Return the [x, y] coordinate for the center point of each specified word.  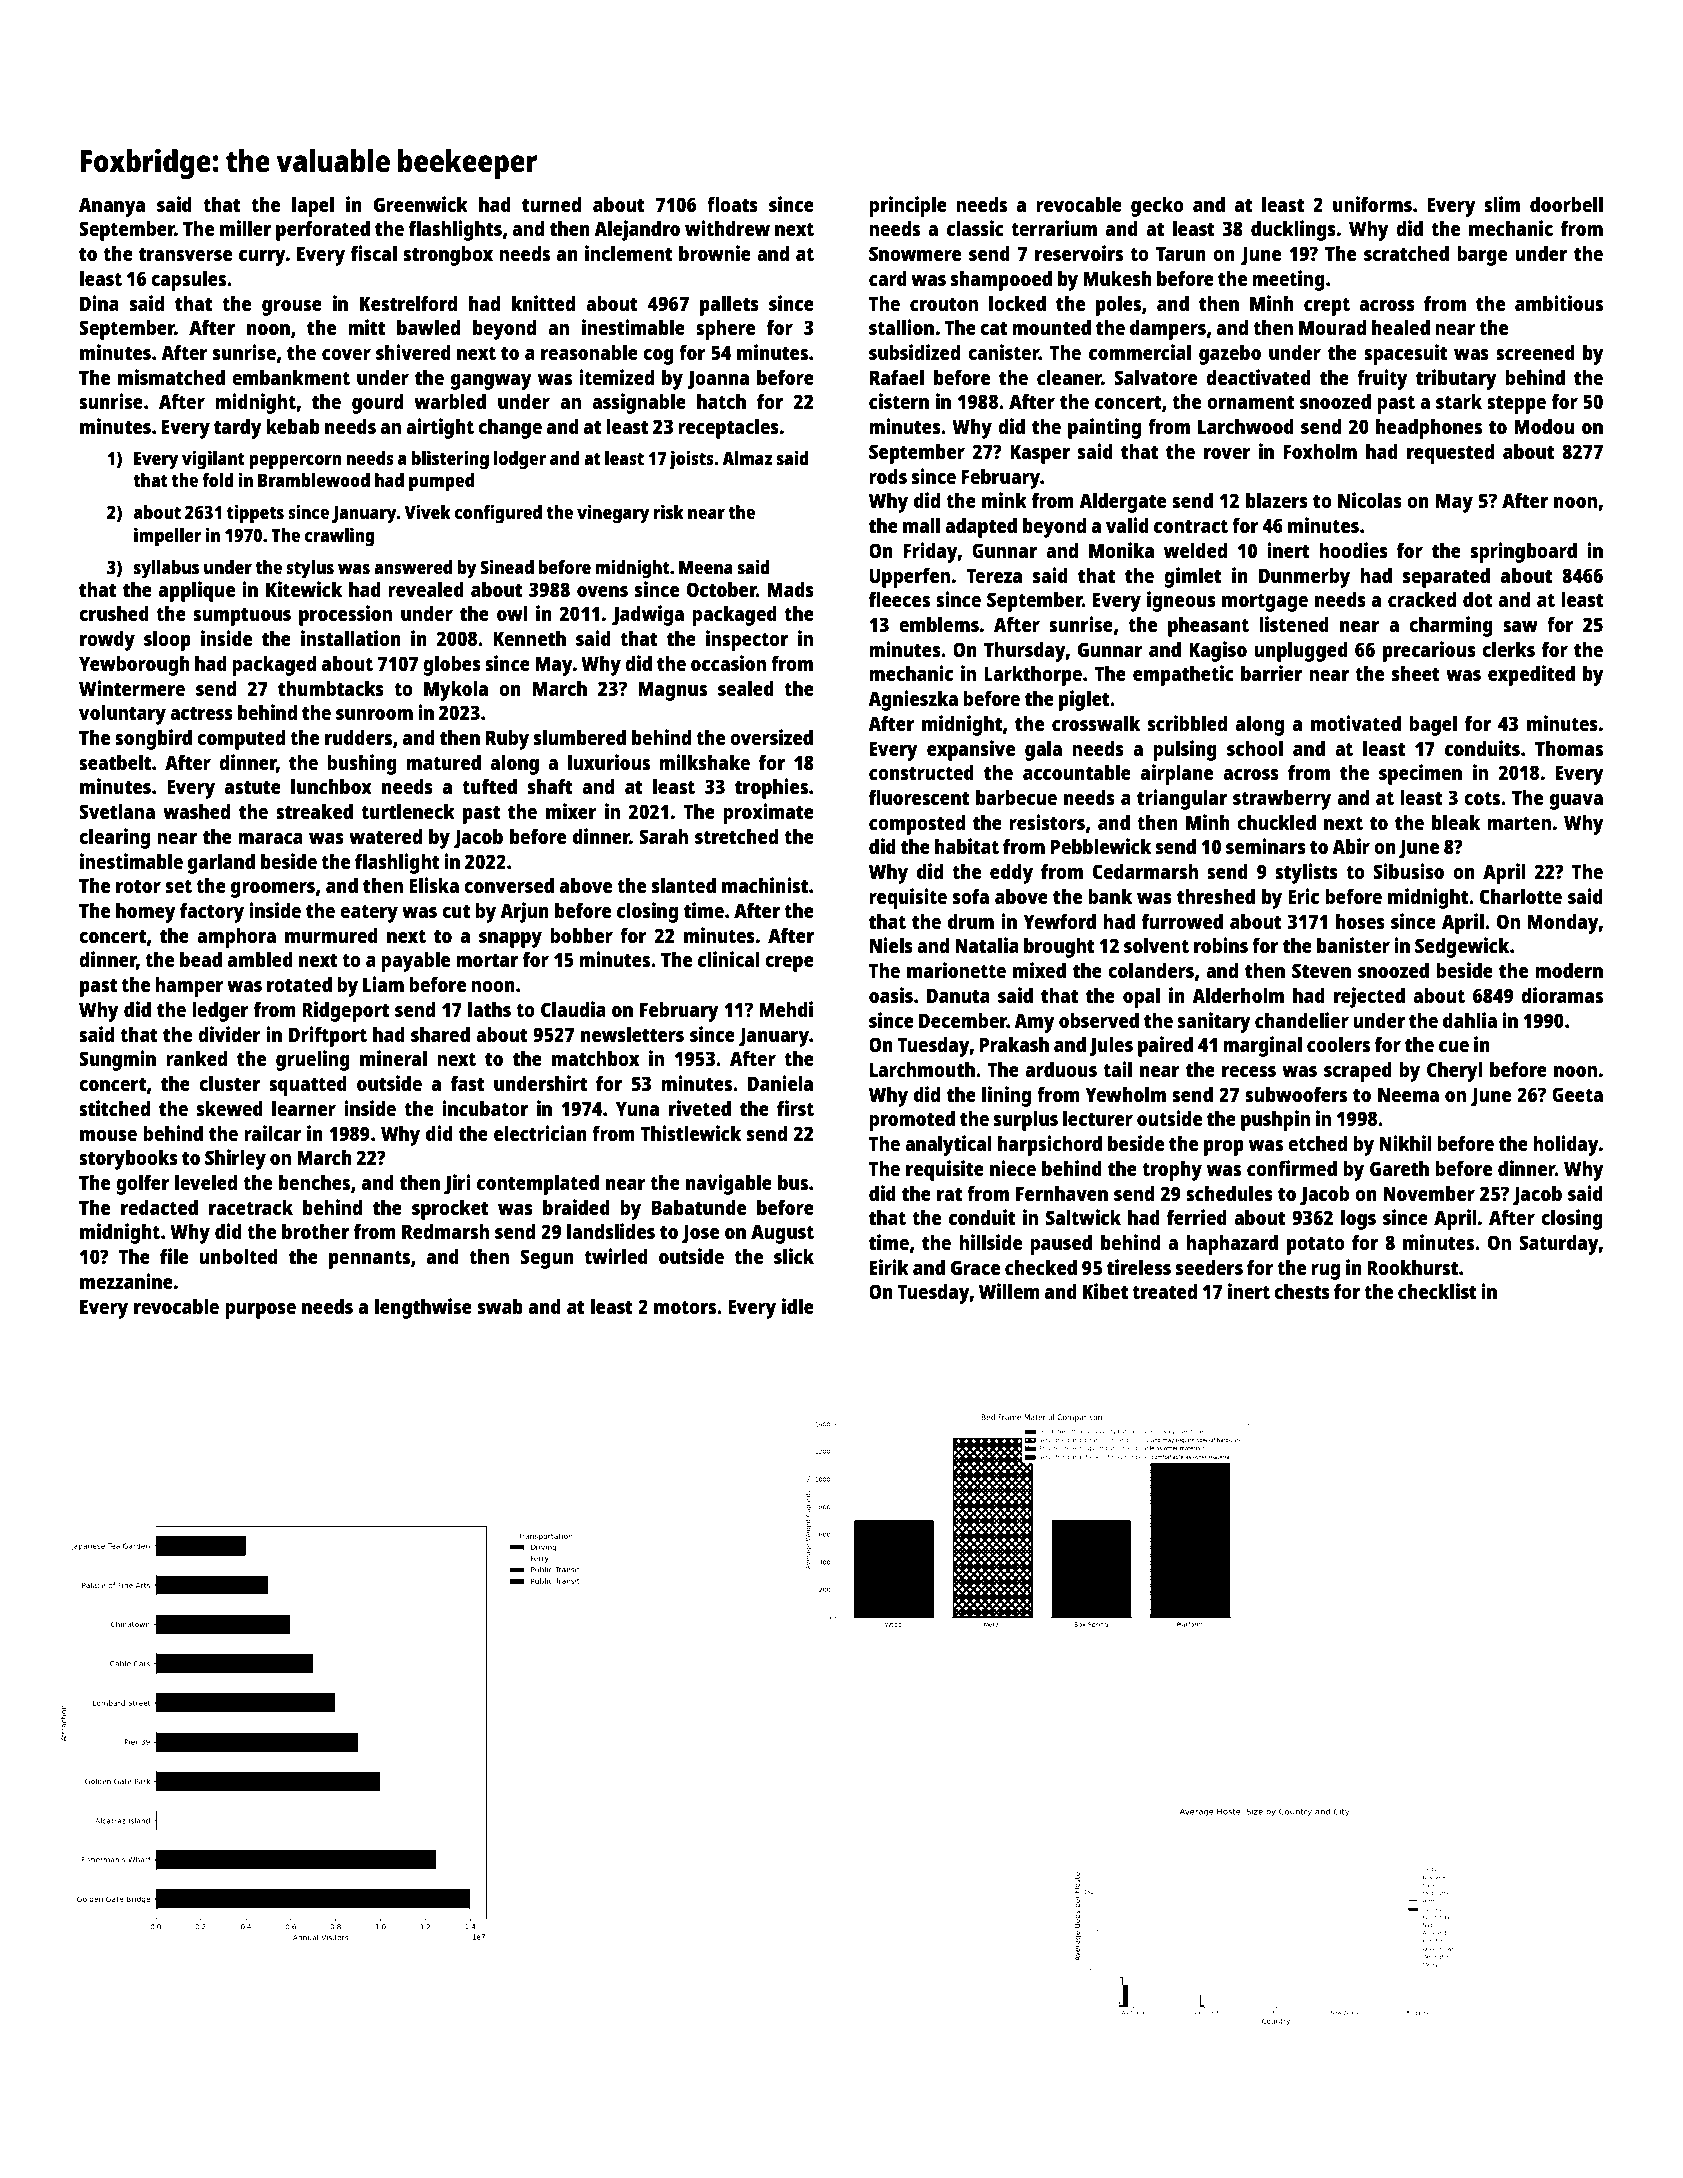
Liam [383, 984]
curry [262, 258]
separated [1446, 577]
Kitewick [304, 589]
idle [798, 1306]
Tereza [994, 575]
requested [1450, 453]
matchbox [595, 1058]
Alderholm [1238, 995]
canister [1003, 352]
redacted [159, 1207]
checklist [1437, 1291]
